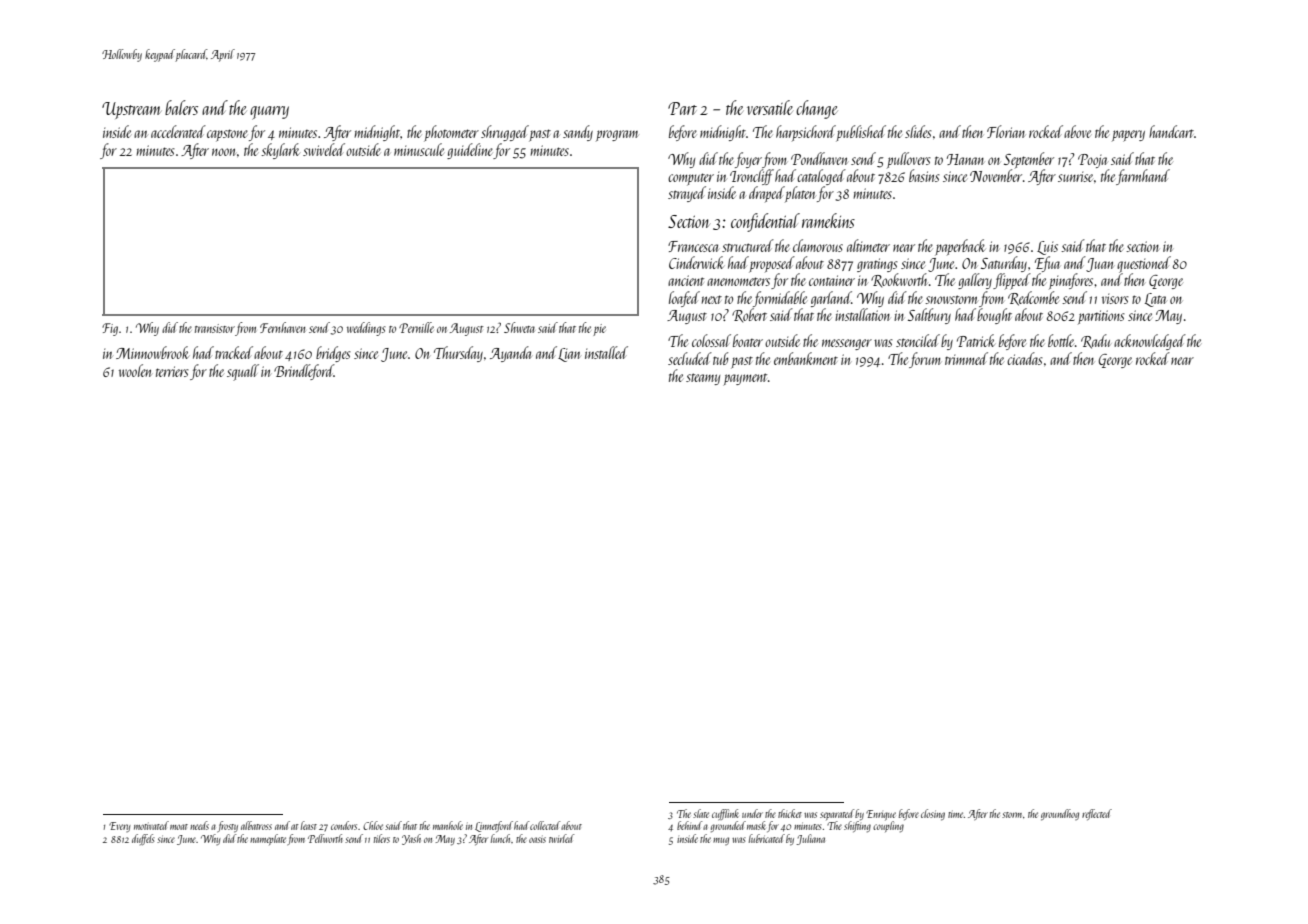 The height and width of the image is (924, 1308). Describe the element at coordinates (1077, 131) in the image. I see `above` at that location.
